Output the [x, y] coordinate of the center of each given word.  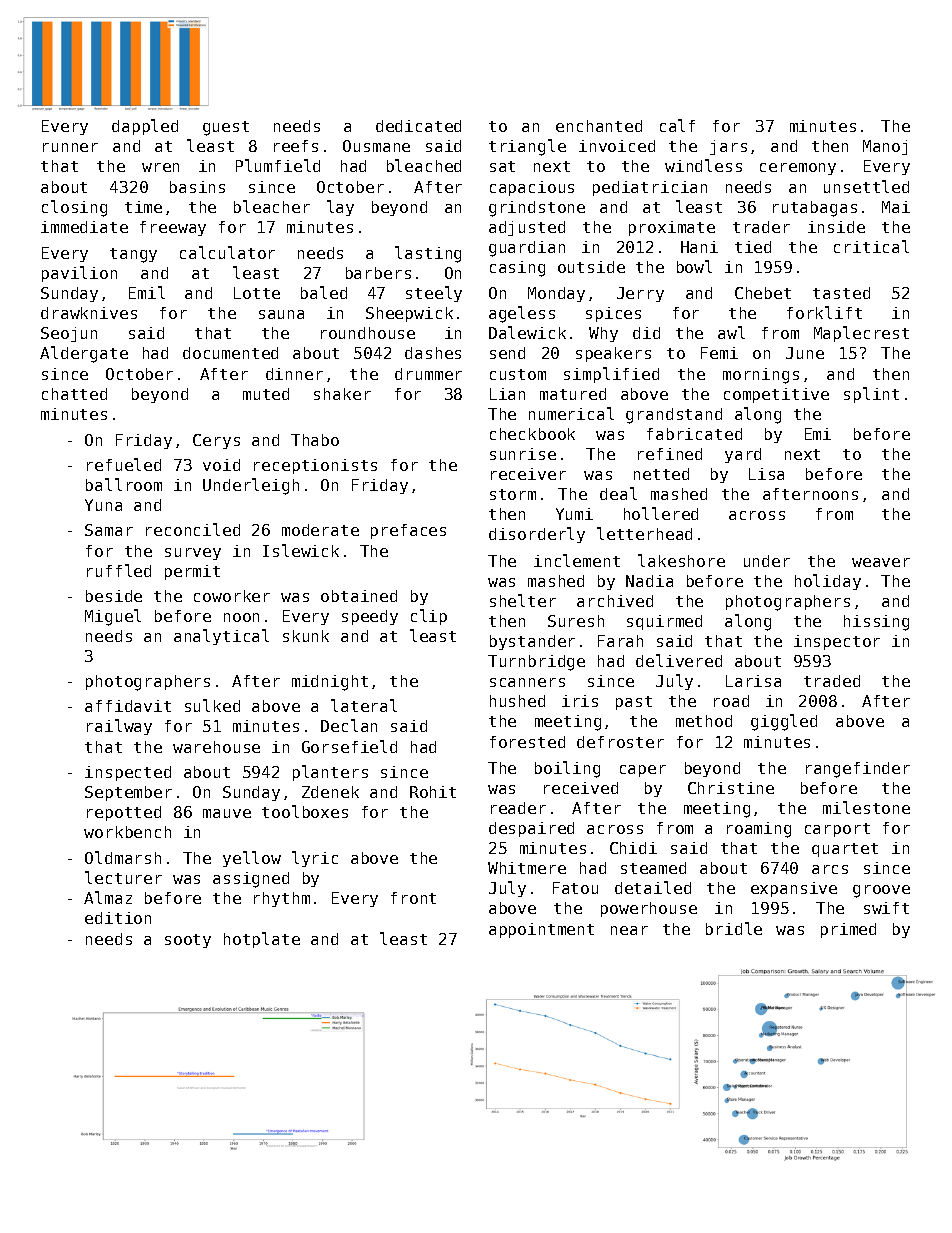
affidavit [128, 706]
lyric [315, 859]
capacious [532, 188]
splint [871, 395]
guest [226, 128]
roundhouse [368, 333]
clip [429, 617]
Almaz [108, 897]
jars [728, 147]
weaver [881, 562]
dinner [294, 374]
